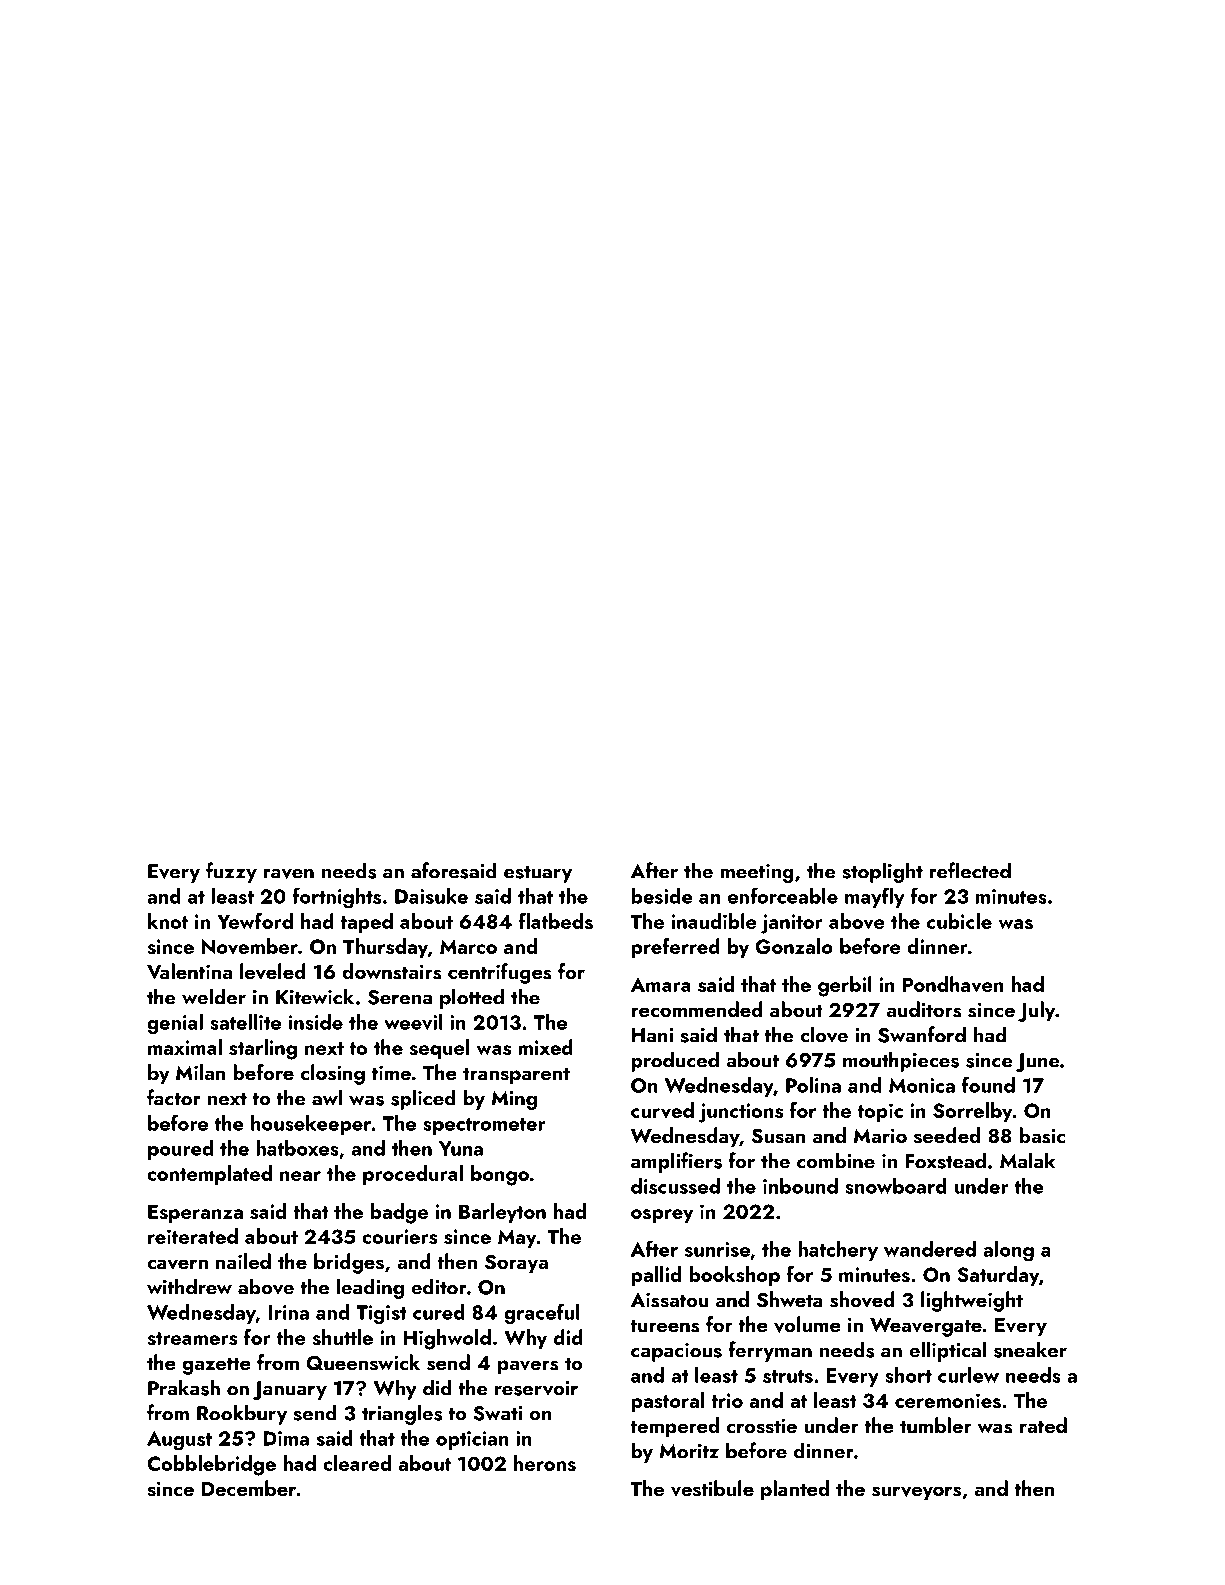  What do you see at coordinates (400, 997) in the screenshot?
I see `Serena` at bounding box center [400, 997].
